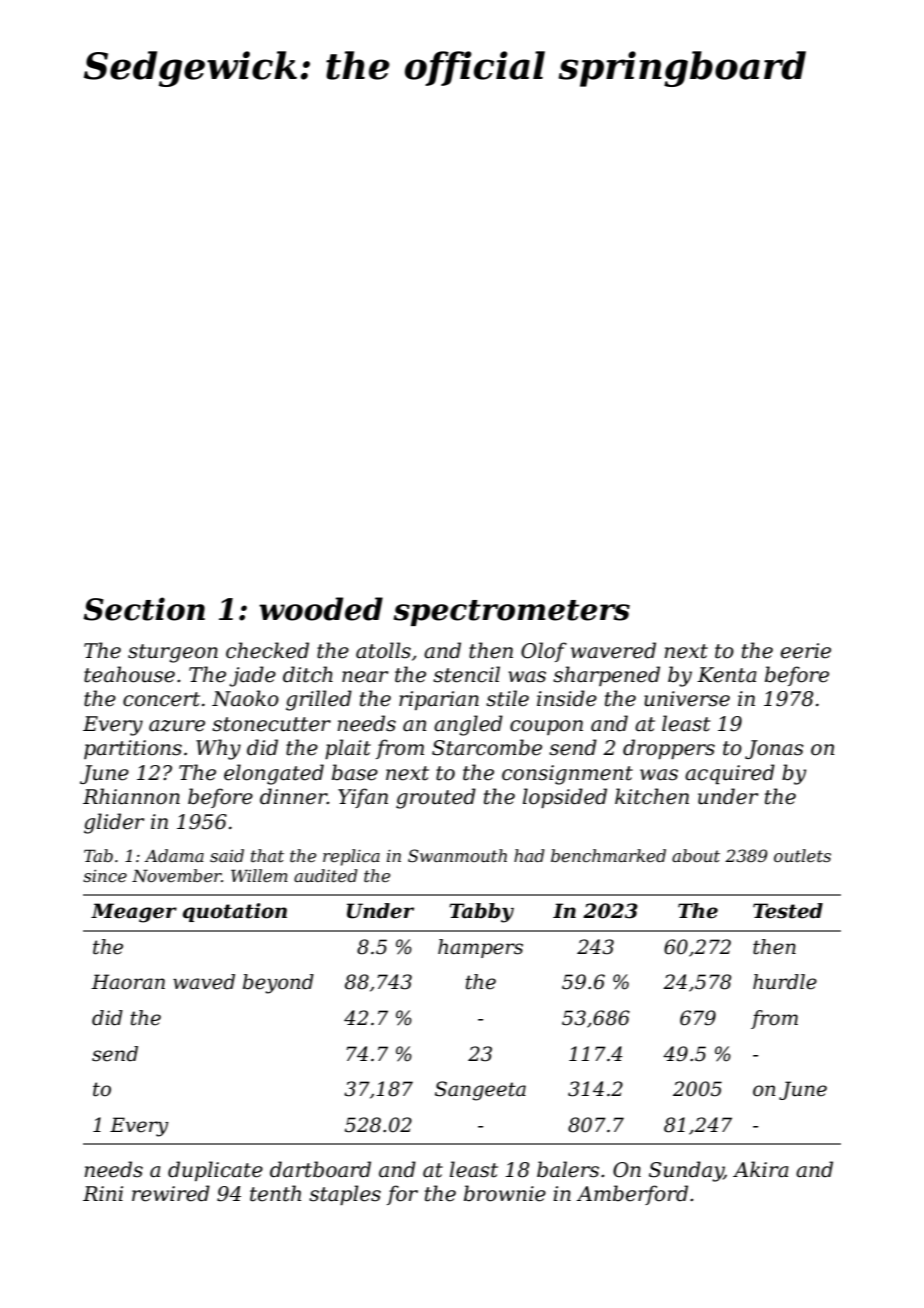 This screenshot has height=1308, width=924. I want to click on said, so click(227, 855).
